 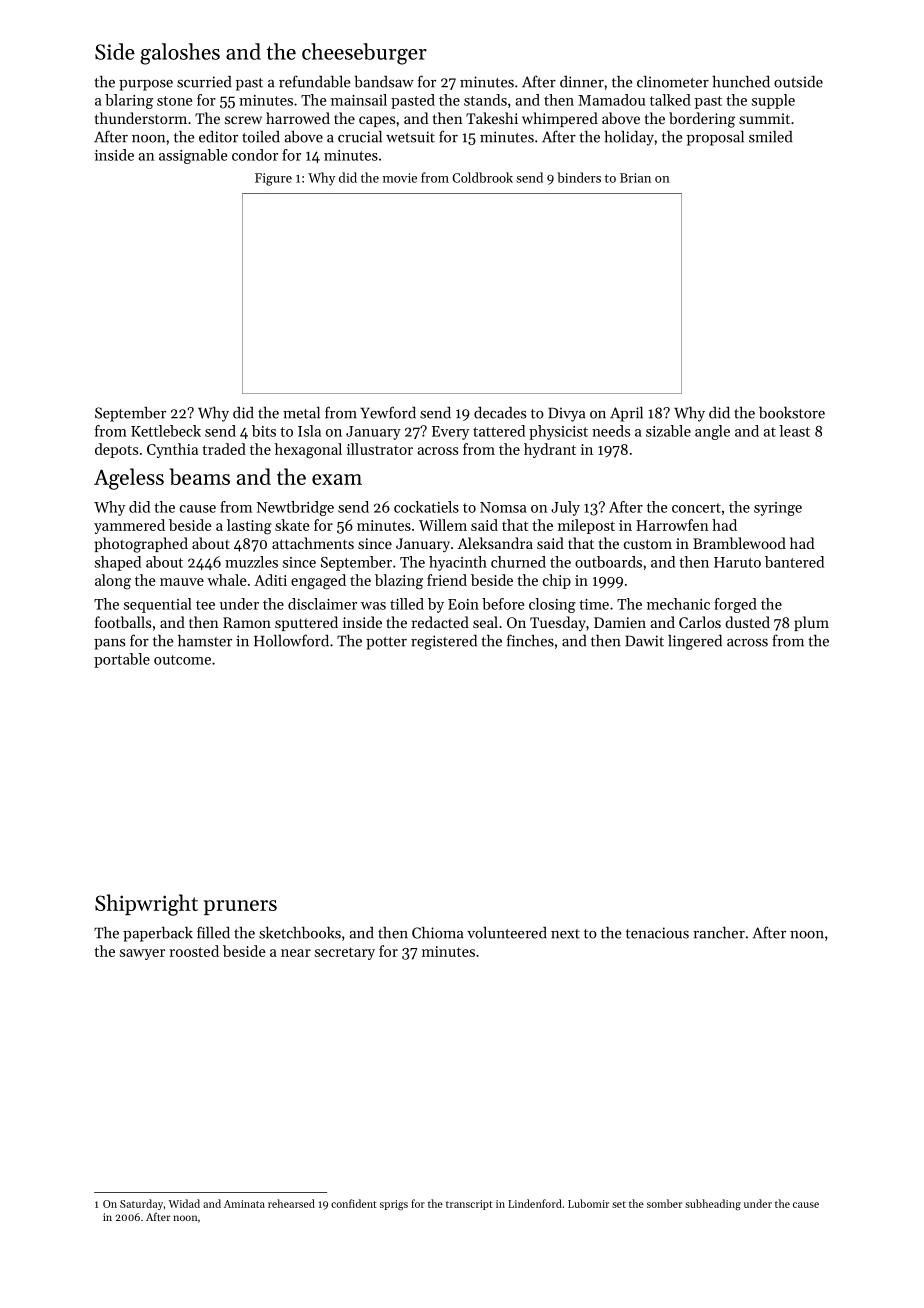 I want to click on Widad, so click(x=184, y=1203).
